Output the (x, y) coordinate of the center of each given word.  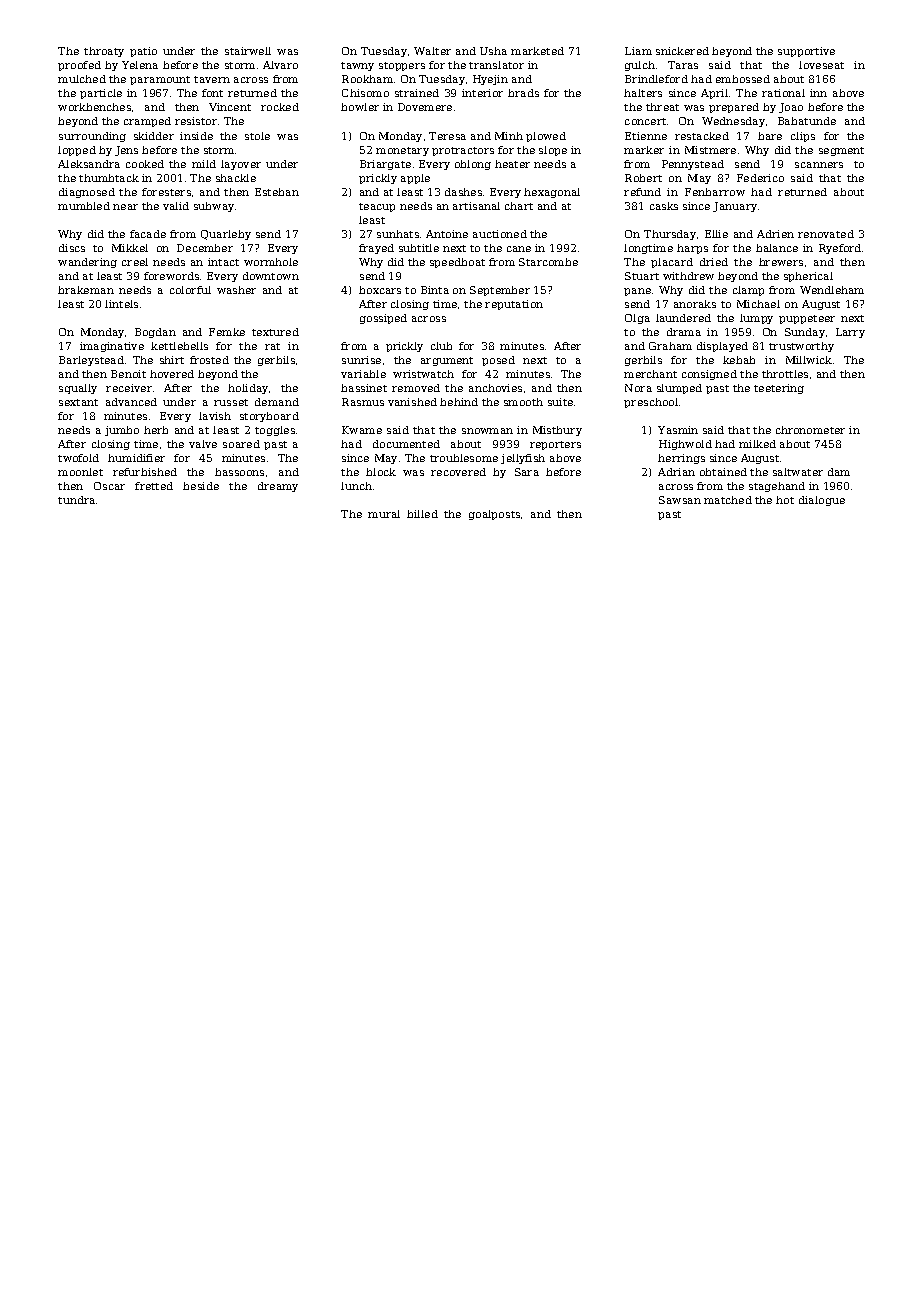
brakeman (86, 290)
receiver (129, 388)
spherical (808, 277)
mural (384, 514)
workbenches (94, 107)
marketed (537, 51)
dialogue (822, 501)
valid (176, 206)
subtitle (419, 248)
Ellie (716, 234)
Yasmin (678, 430)
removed (416, 388)
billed (422, 514)
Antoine (447, 234)
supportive (806, 52)
